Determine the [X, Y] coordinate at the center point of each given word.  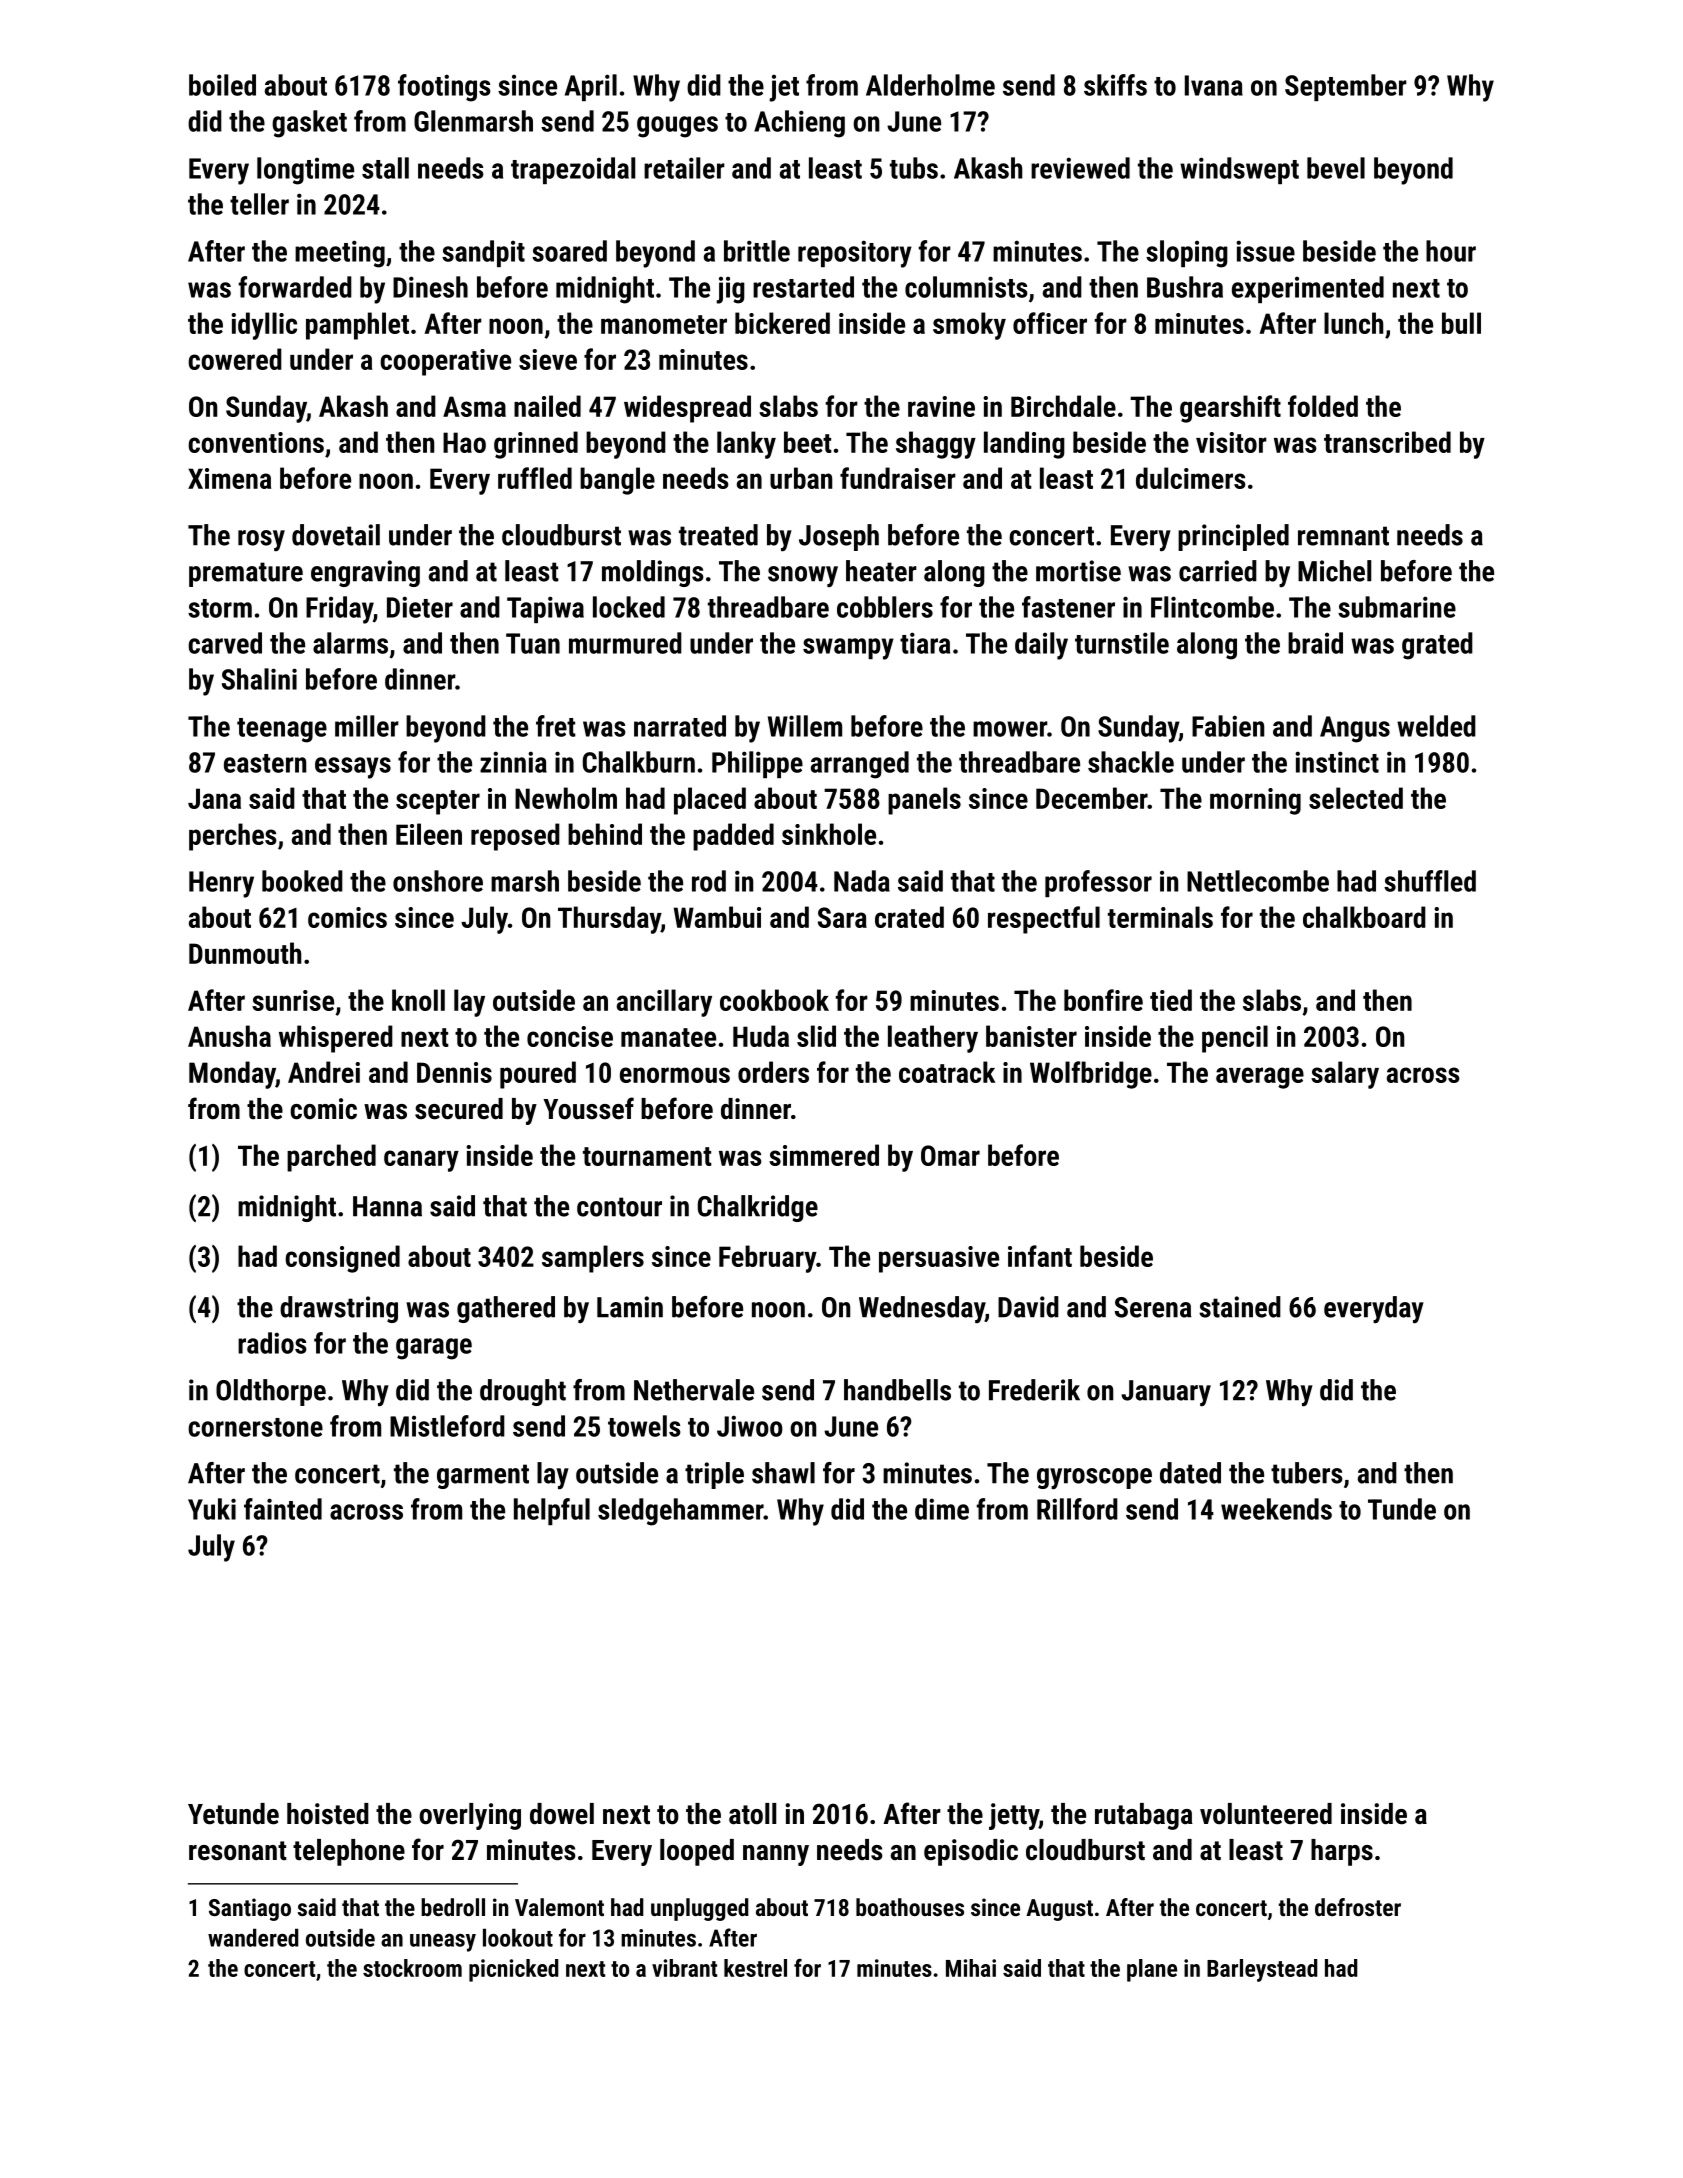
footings [444, 88]
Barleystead [1262, 1970]
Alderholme [930, 85]
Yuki [212, 1509]
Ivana [1214, 85]
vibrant [684, 1968]
